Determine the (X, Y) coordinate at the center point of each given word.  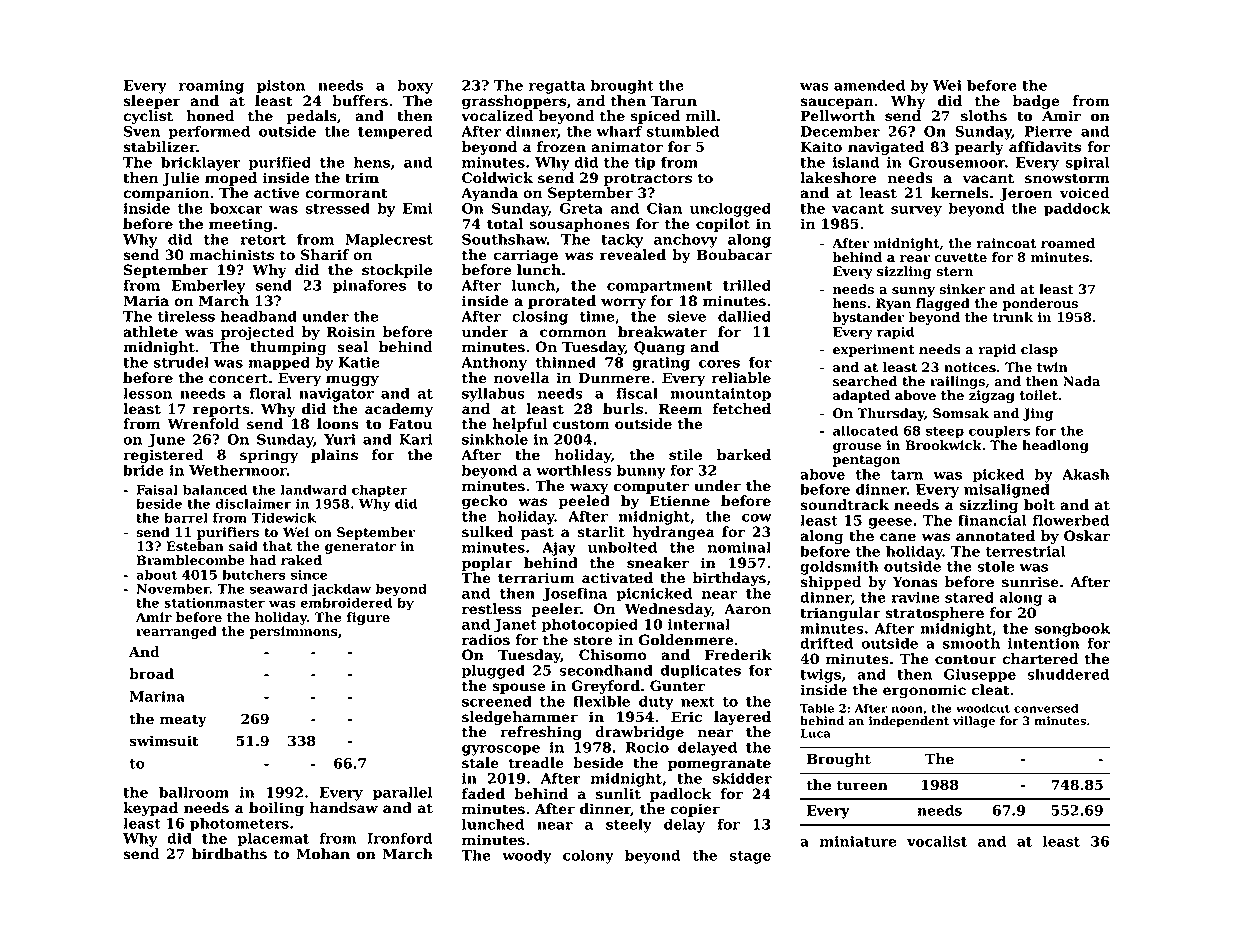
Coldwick (497, 178)
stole (996, 566)
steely (629, 825)
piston (281, 87)
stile (685, 455)
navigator (336, 395)
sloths (984, 116)
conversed (1046, 708)
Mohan (323, 854)
